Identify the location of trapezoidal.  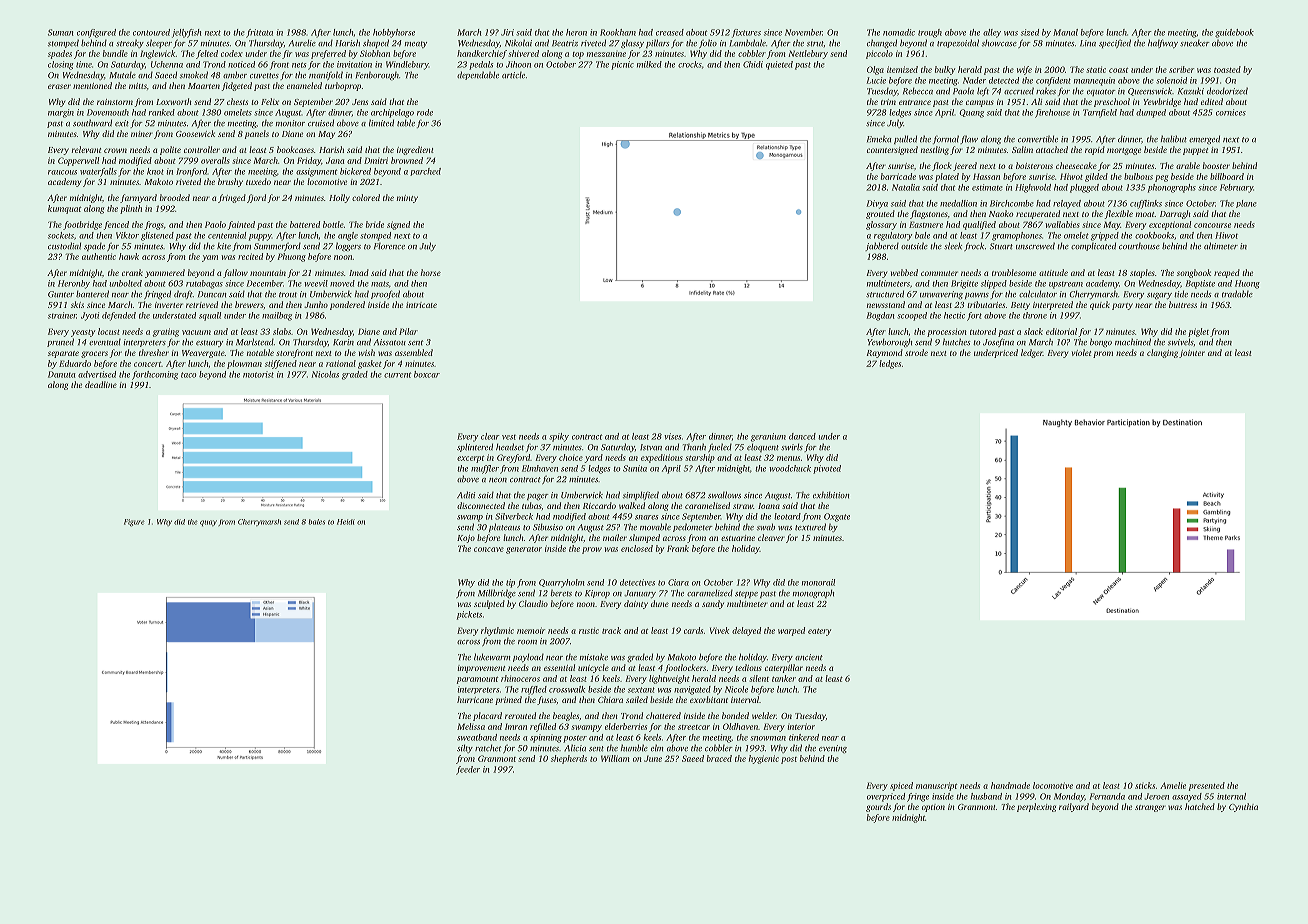
(958, 43).
